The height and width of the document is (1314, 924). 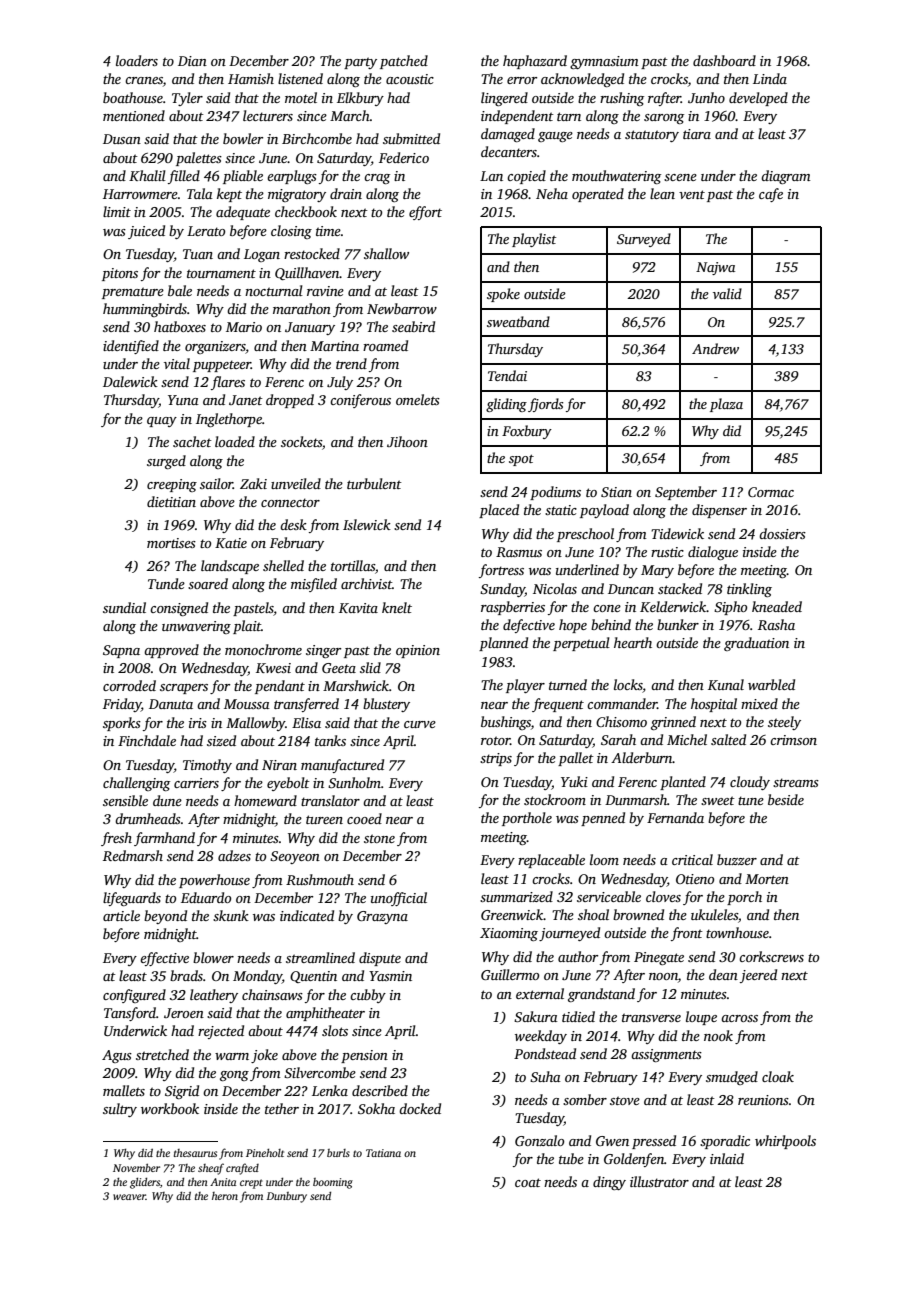 I want to click on Guillermo, so click(x=510, y=974).
